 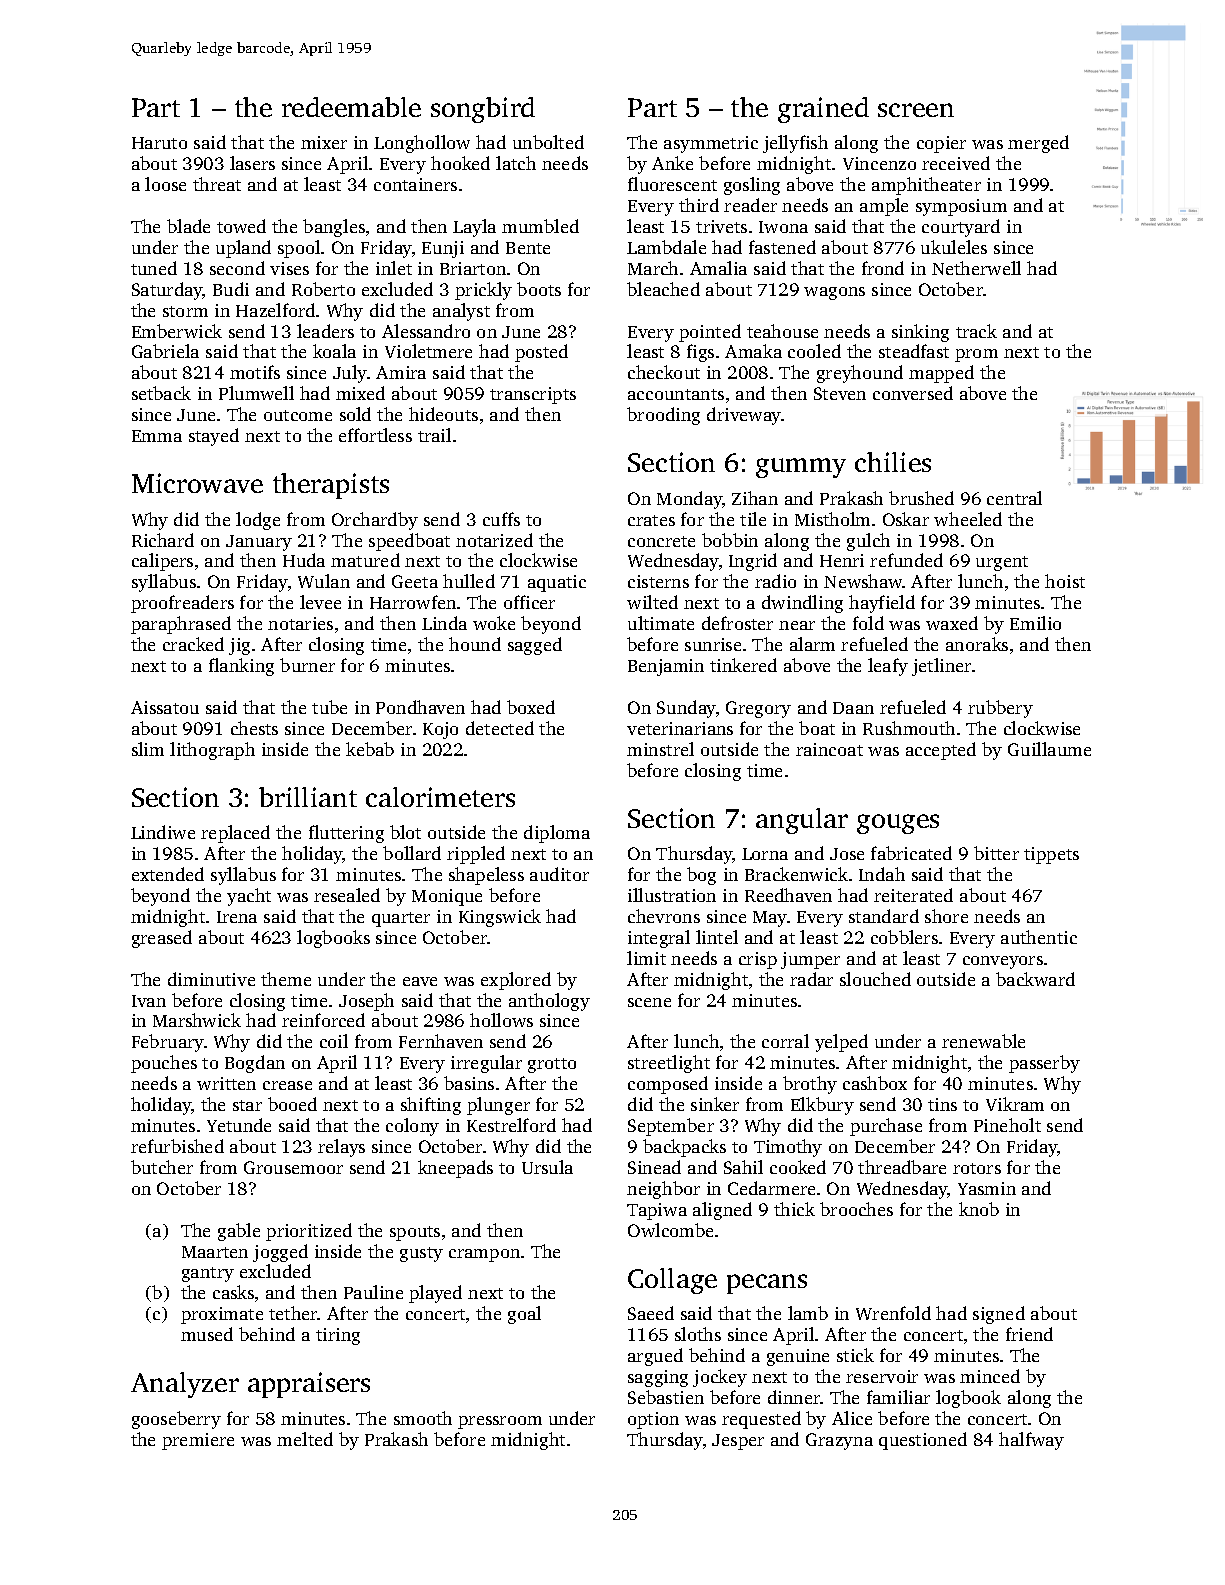 What do you see at coordinates (163, 832) in the screenshot?
I see `Lindiwe` at bounding box center [163, 832].
